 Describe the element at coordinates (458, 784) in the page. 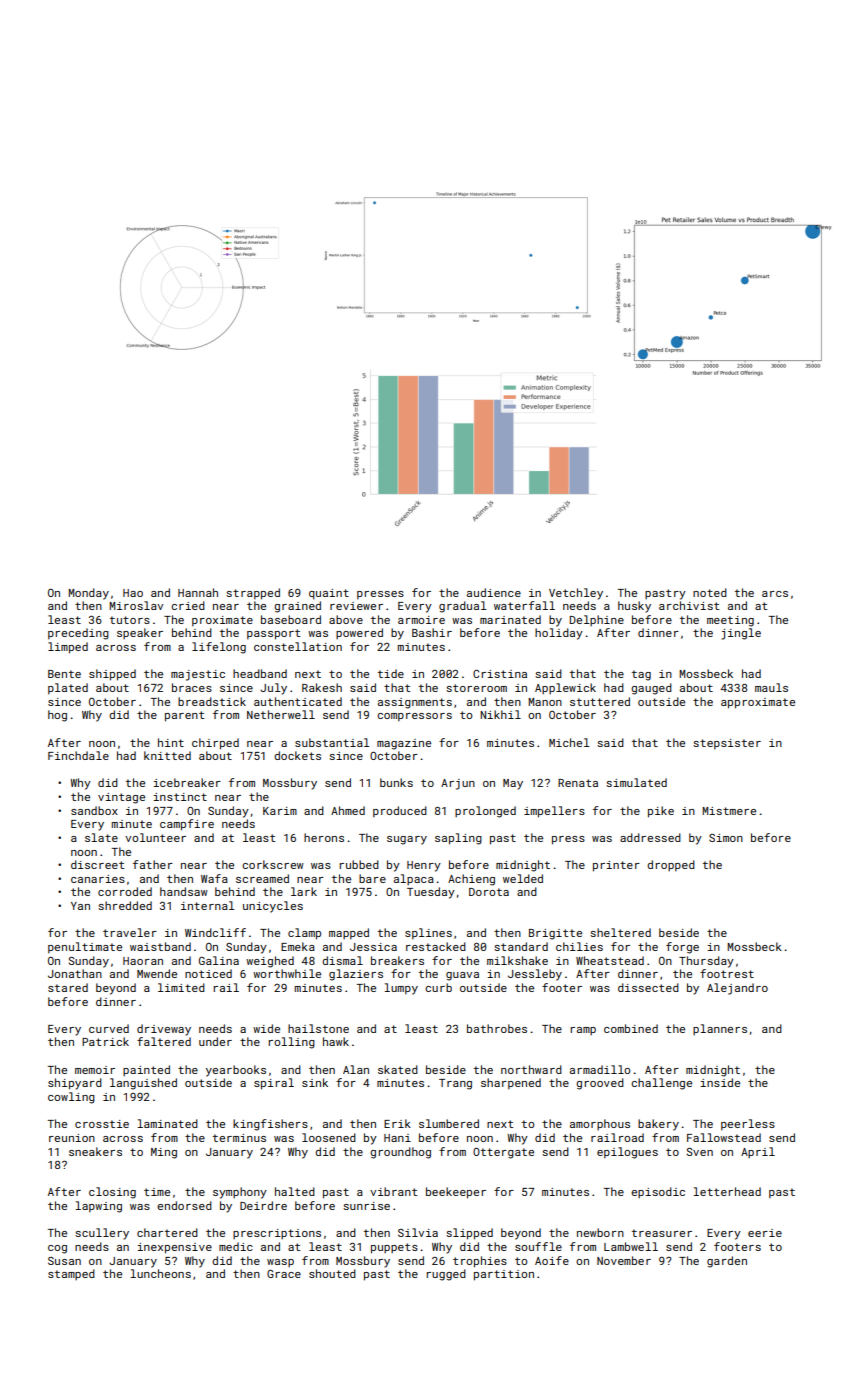

I see `Arjun` at that location.
